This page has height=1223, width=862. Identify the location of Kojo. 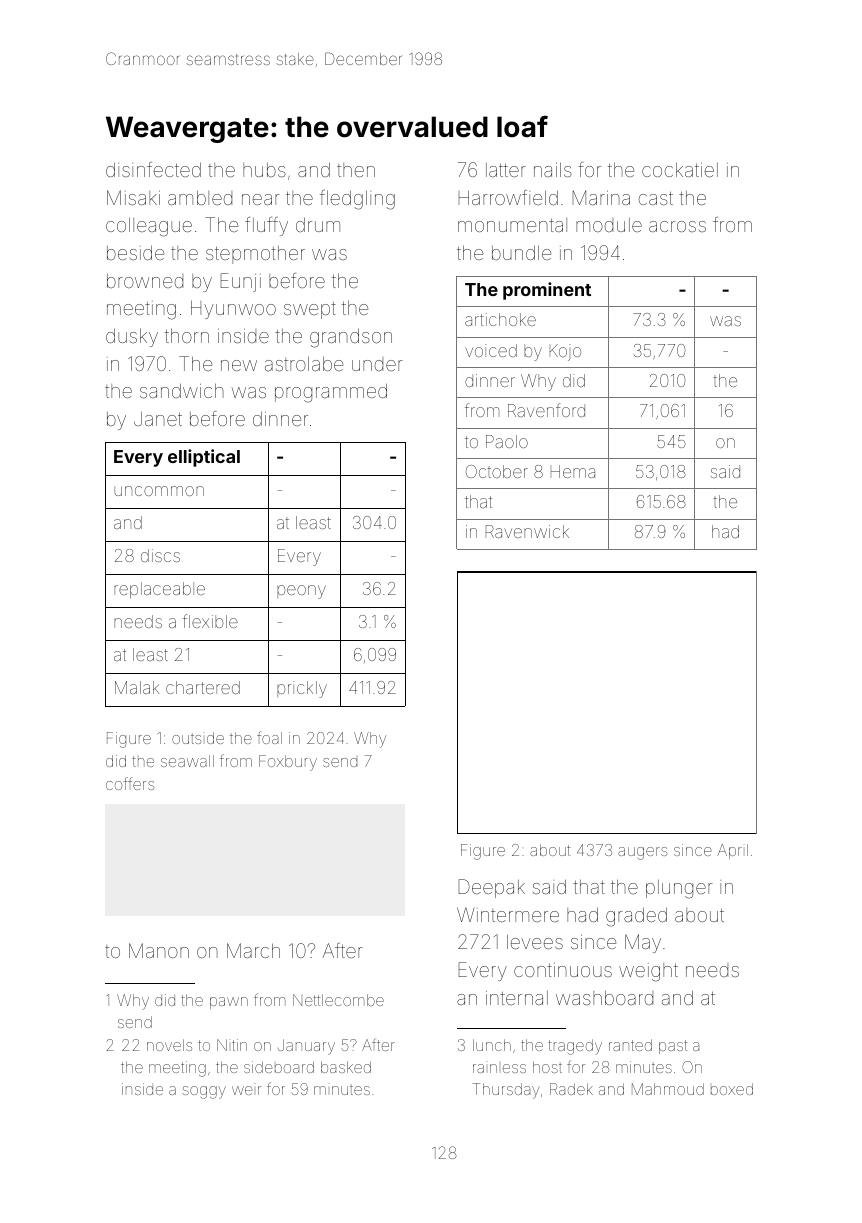
(565, 352).
